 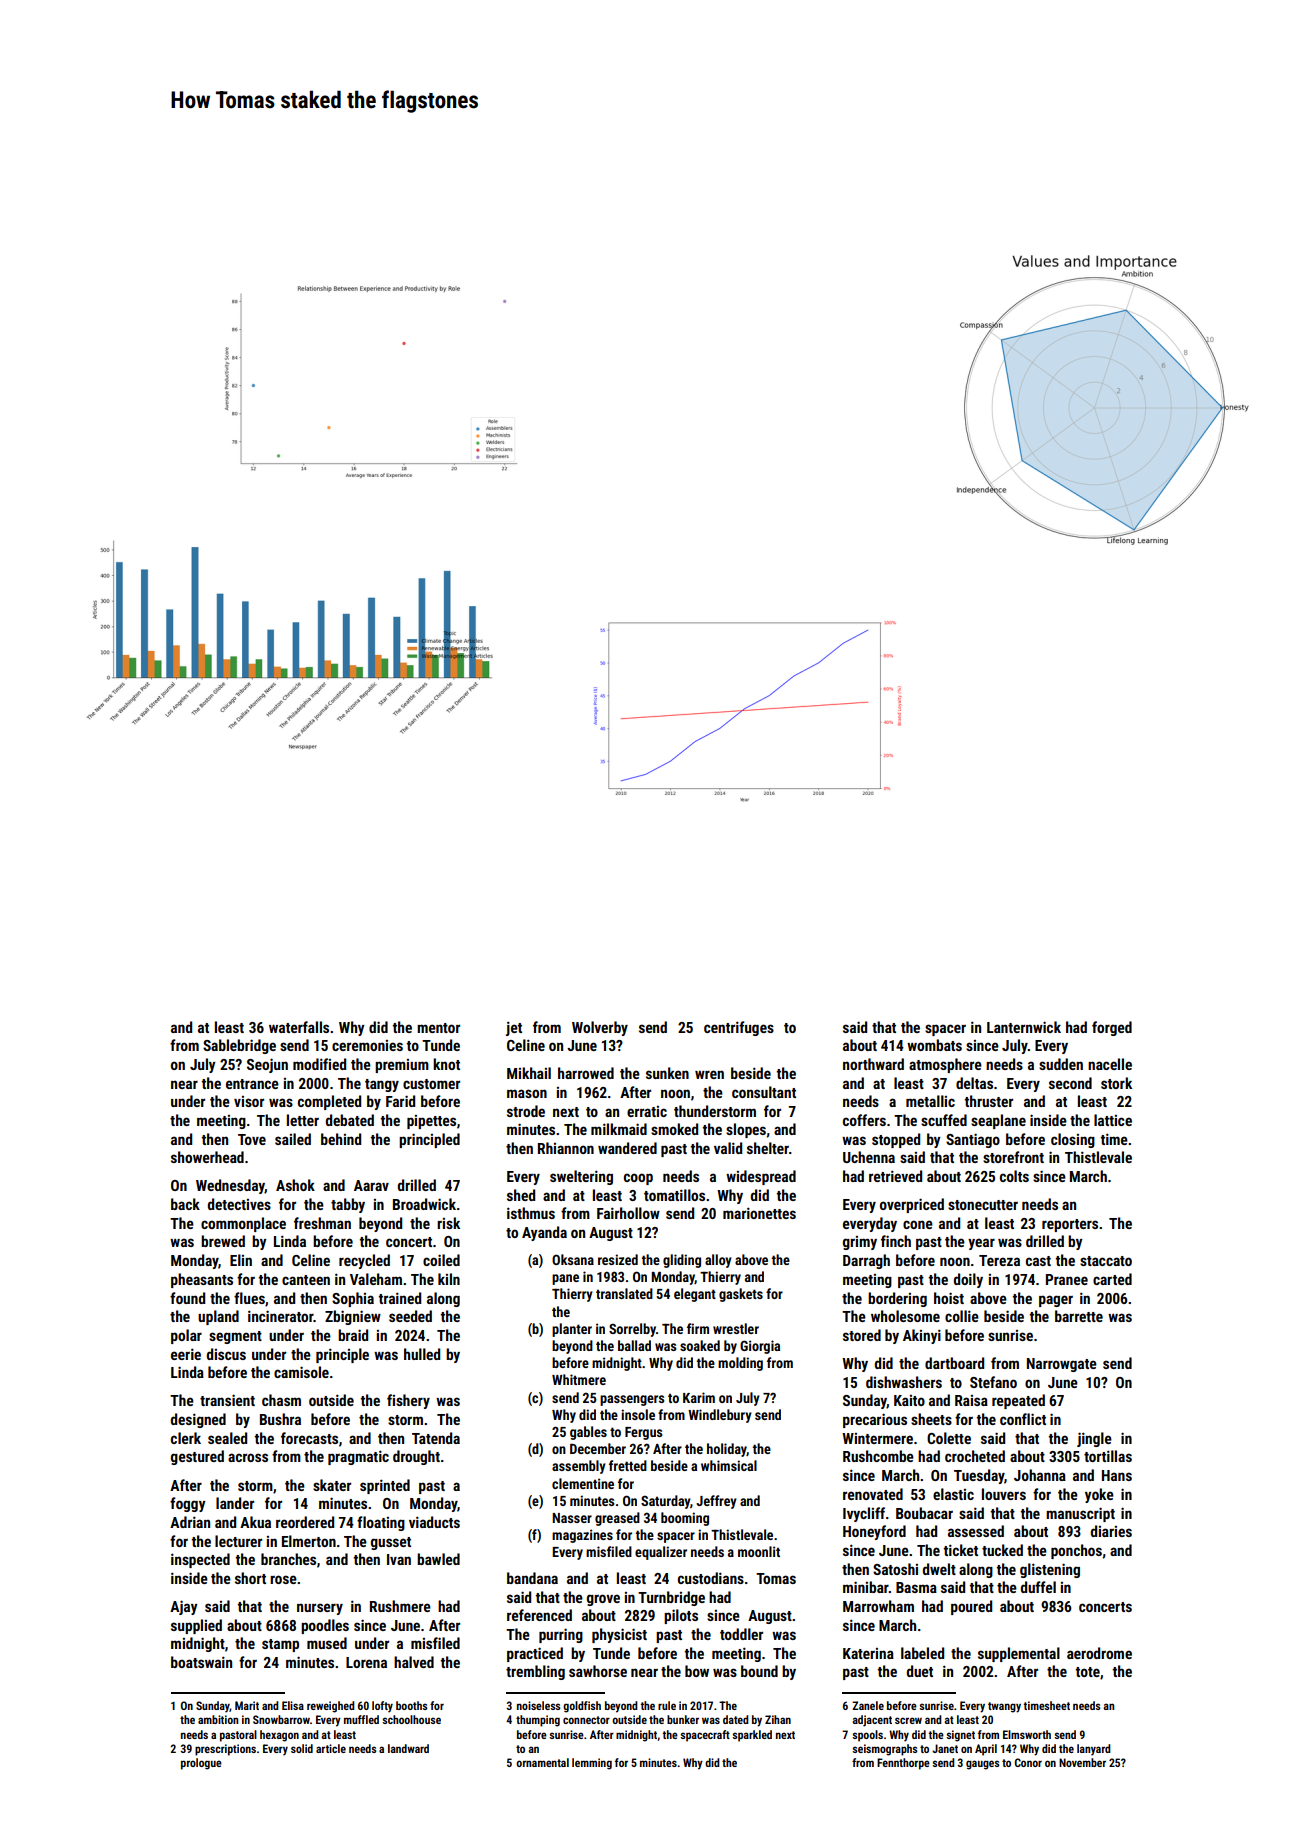 I want to click on landward, so click(x=408, y=1748).
